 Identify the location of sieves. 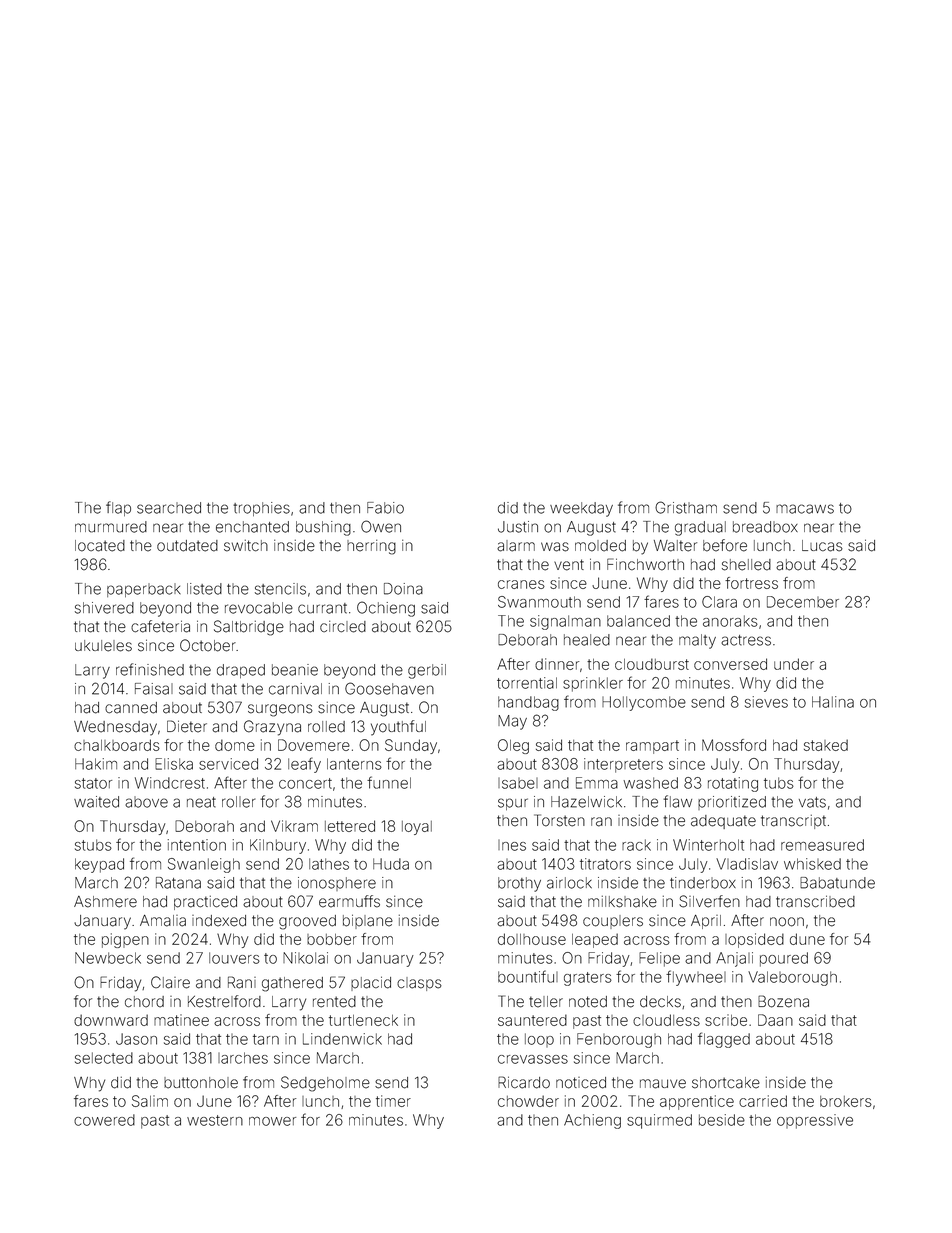
(766, 702).
